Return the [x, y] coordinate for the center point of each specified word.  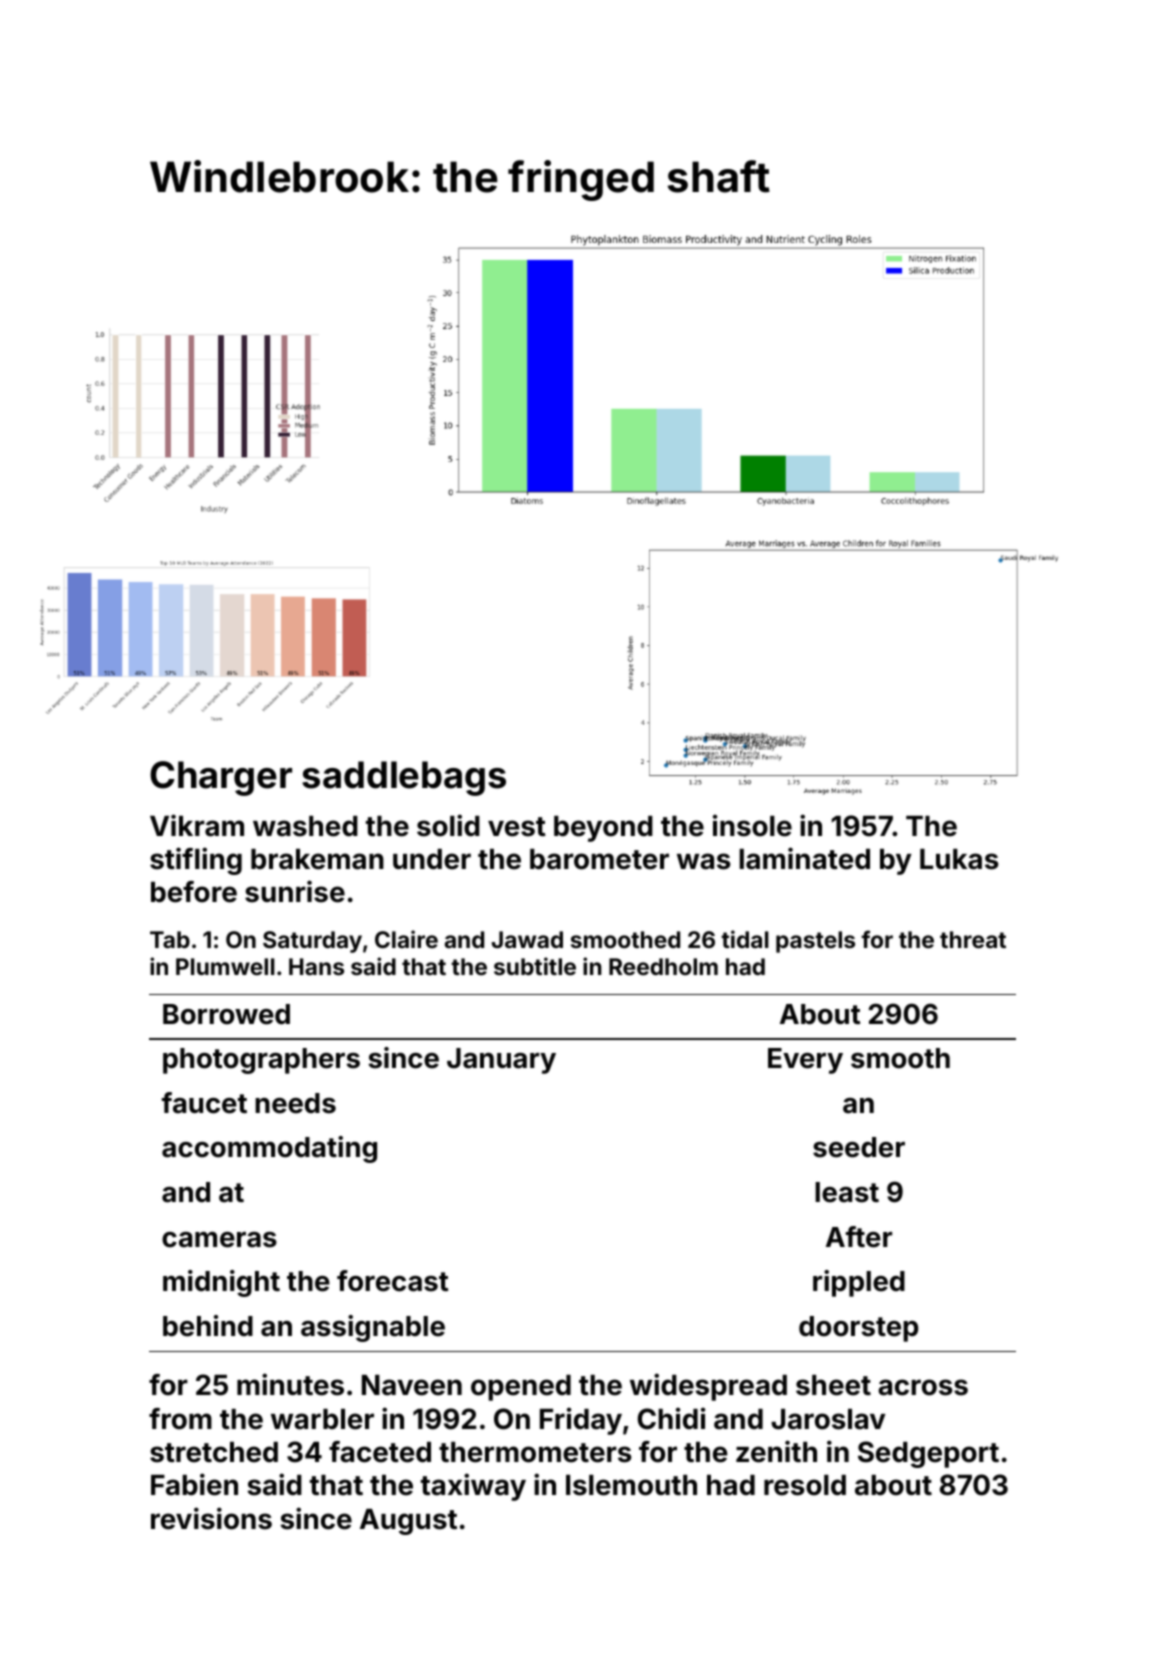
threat [973, 939]
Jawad [527, 939]
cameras [219, 1240]
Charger [221, 778]
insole [752, 825]
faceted [380, 1452]
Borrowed [226, 1014]
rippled [859, 1283]
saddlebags [404, 778]
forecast [392, 1281]
